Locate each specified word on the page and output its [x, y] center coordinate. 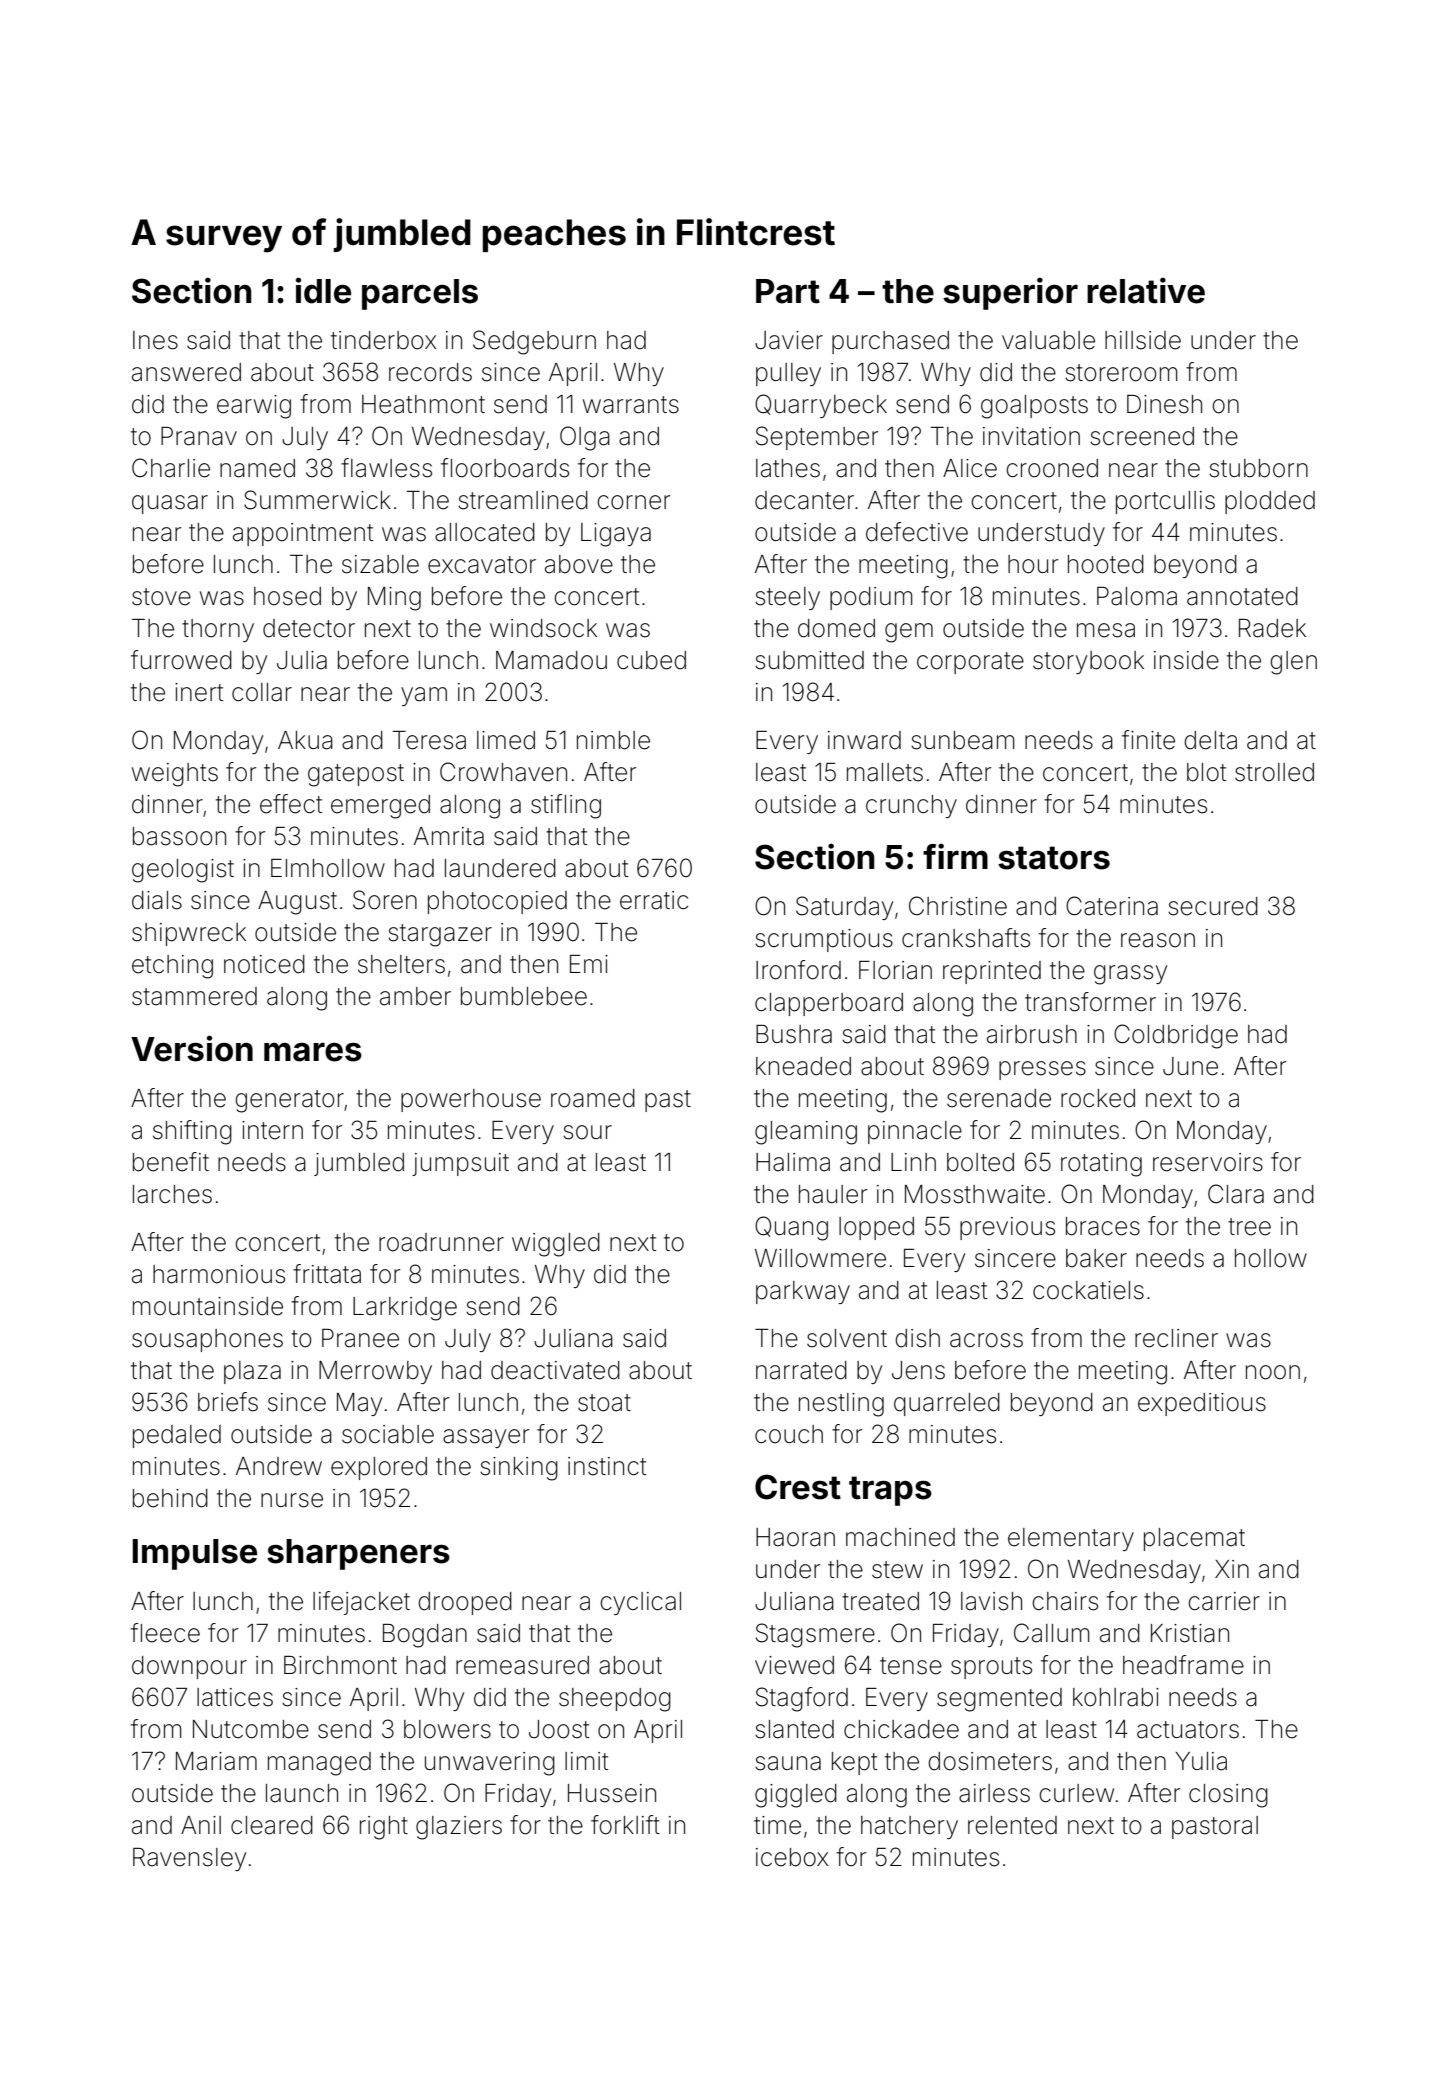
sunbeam [963, 740]
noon [1273, 1372]
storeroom [1121, 373]
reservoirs [1208, 1162]
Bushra [794, 1034]
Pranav [199, 436]
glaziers [459, 1828]
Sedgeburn [534, 342]
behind [170, 1498]
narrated [801, 1370]
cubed [651, 660]
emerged [380, 807]
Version [192, 1048]
